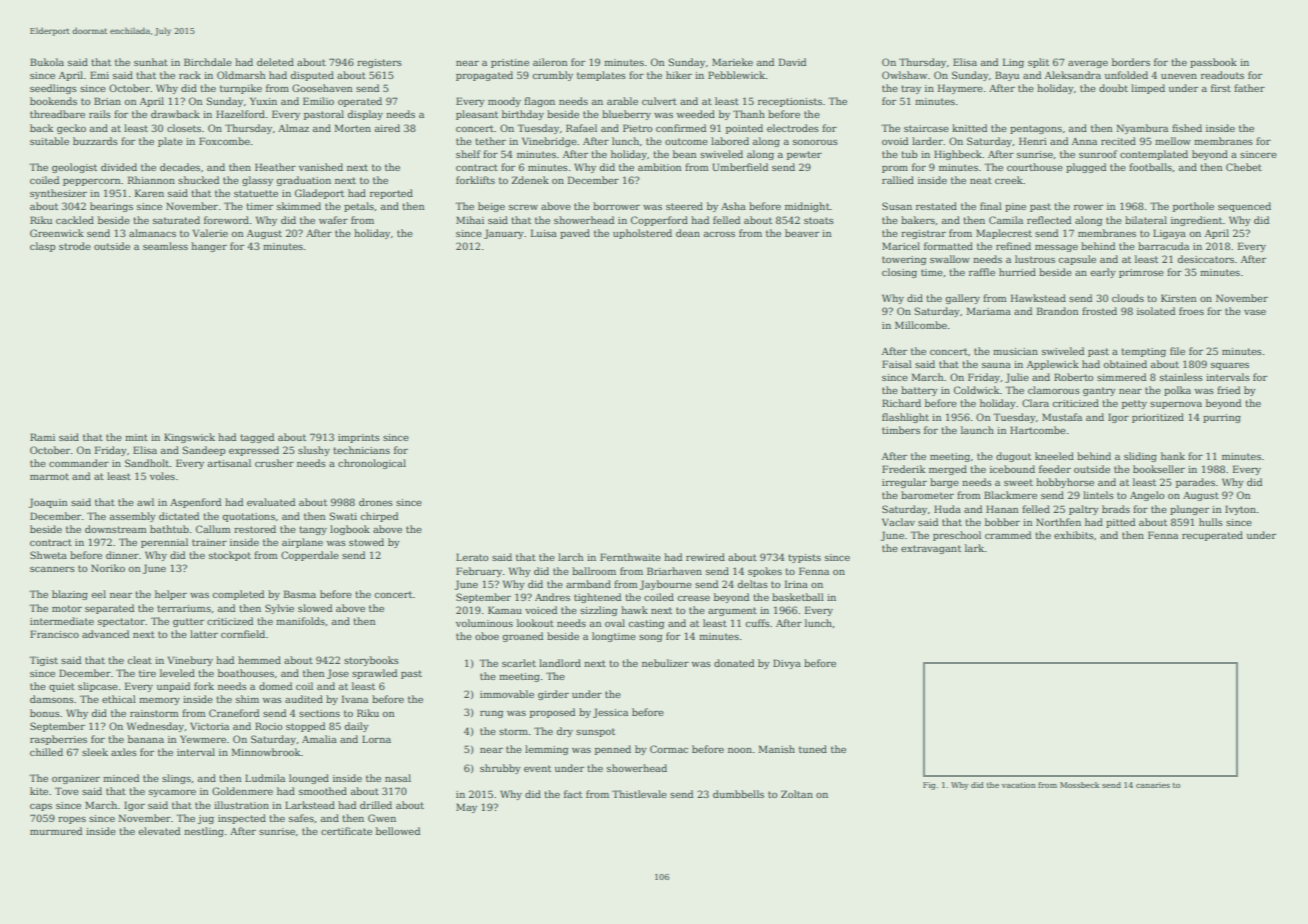  What do you see at coordinates (1099, 311) in the screenshot?
I see `frosted` at bounding box center [1099, 311].
